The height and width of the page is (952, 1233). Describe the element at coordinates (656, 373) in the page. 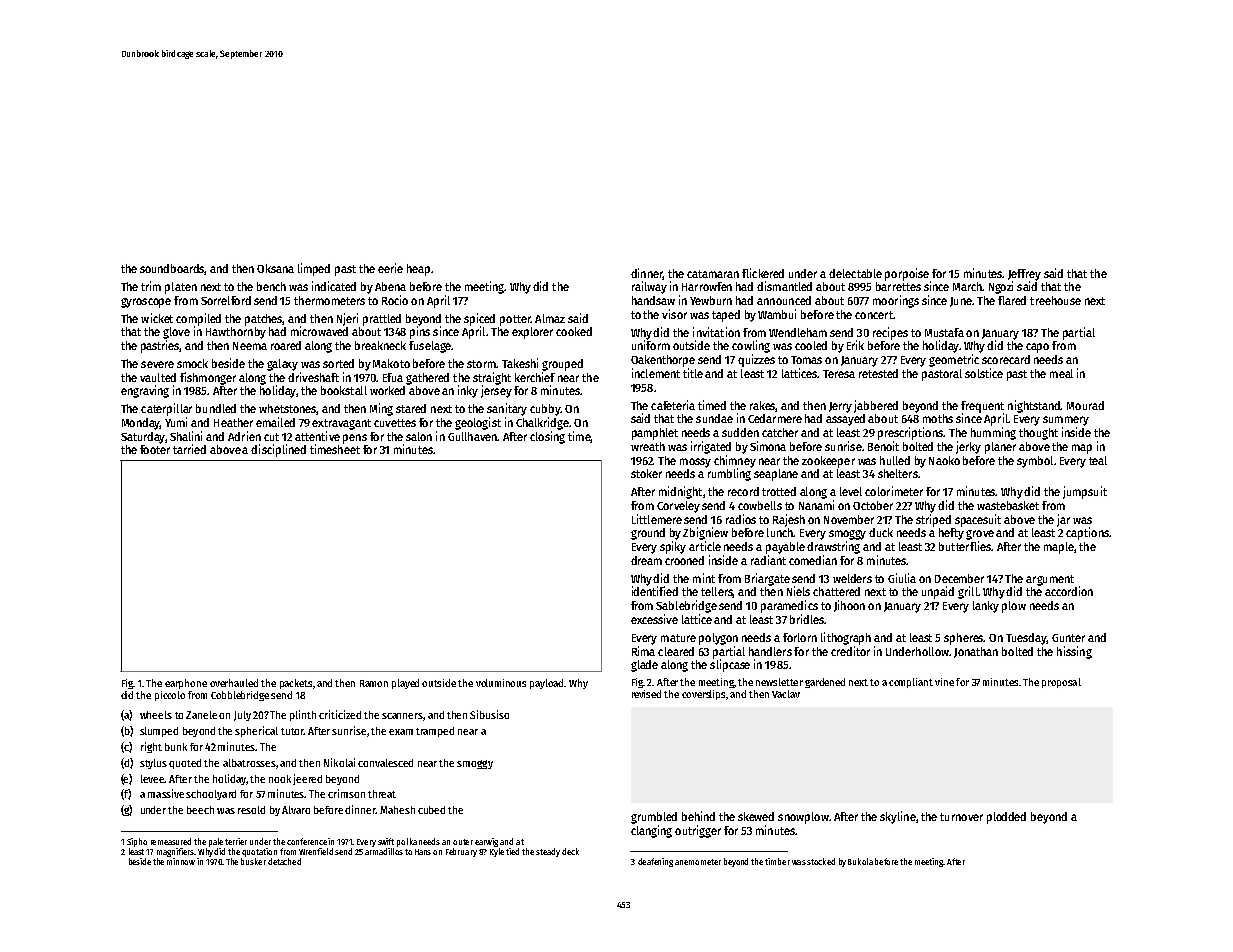

I see `inclement` at that location.
